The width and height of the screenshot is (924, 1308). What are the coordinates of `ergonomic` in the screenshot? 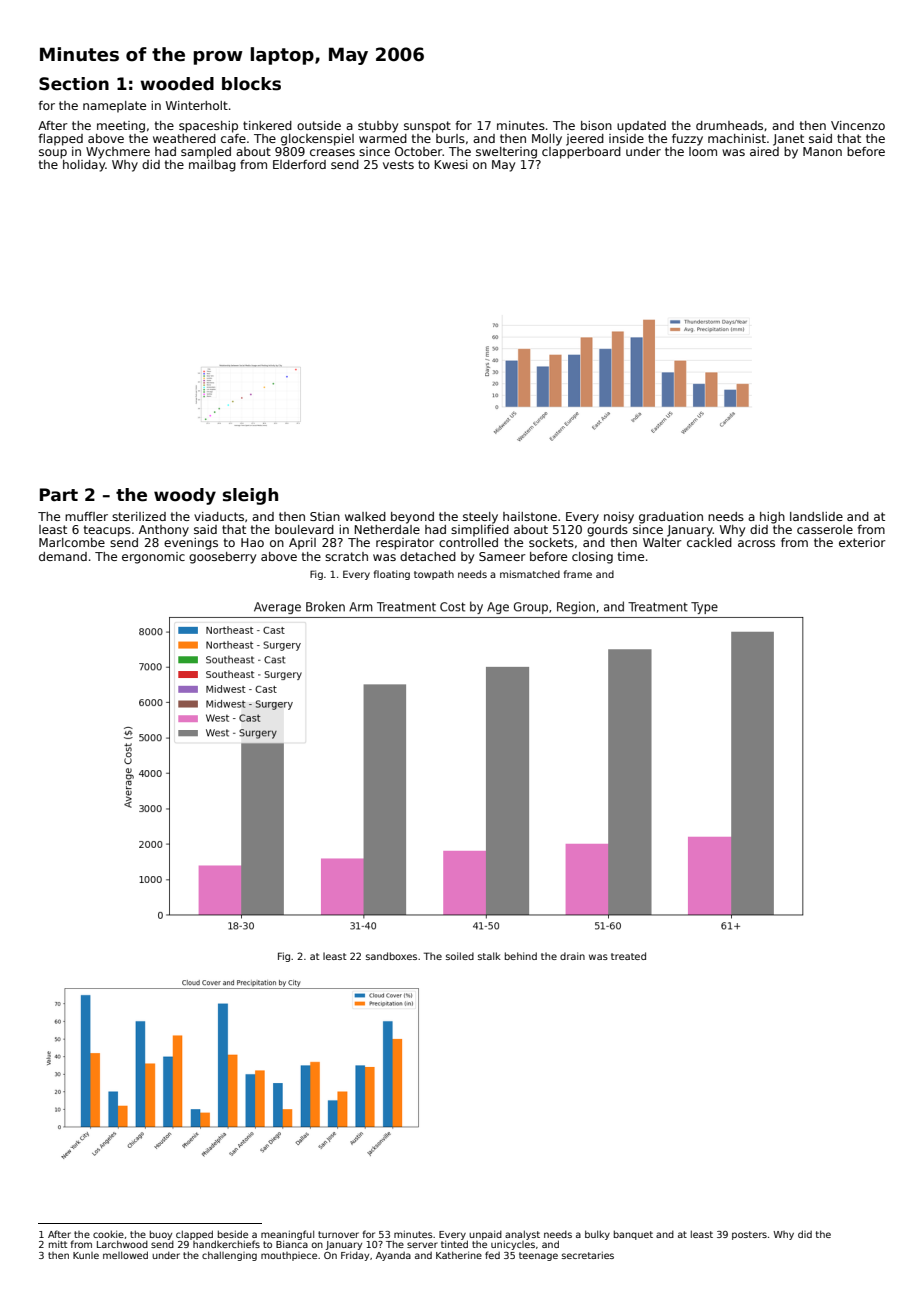 It's located at (153, 558).
